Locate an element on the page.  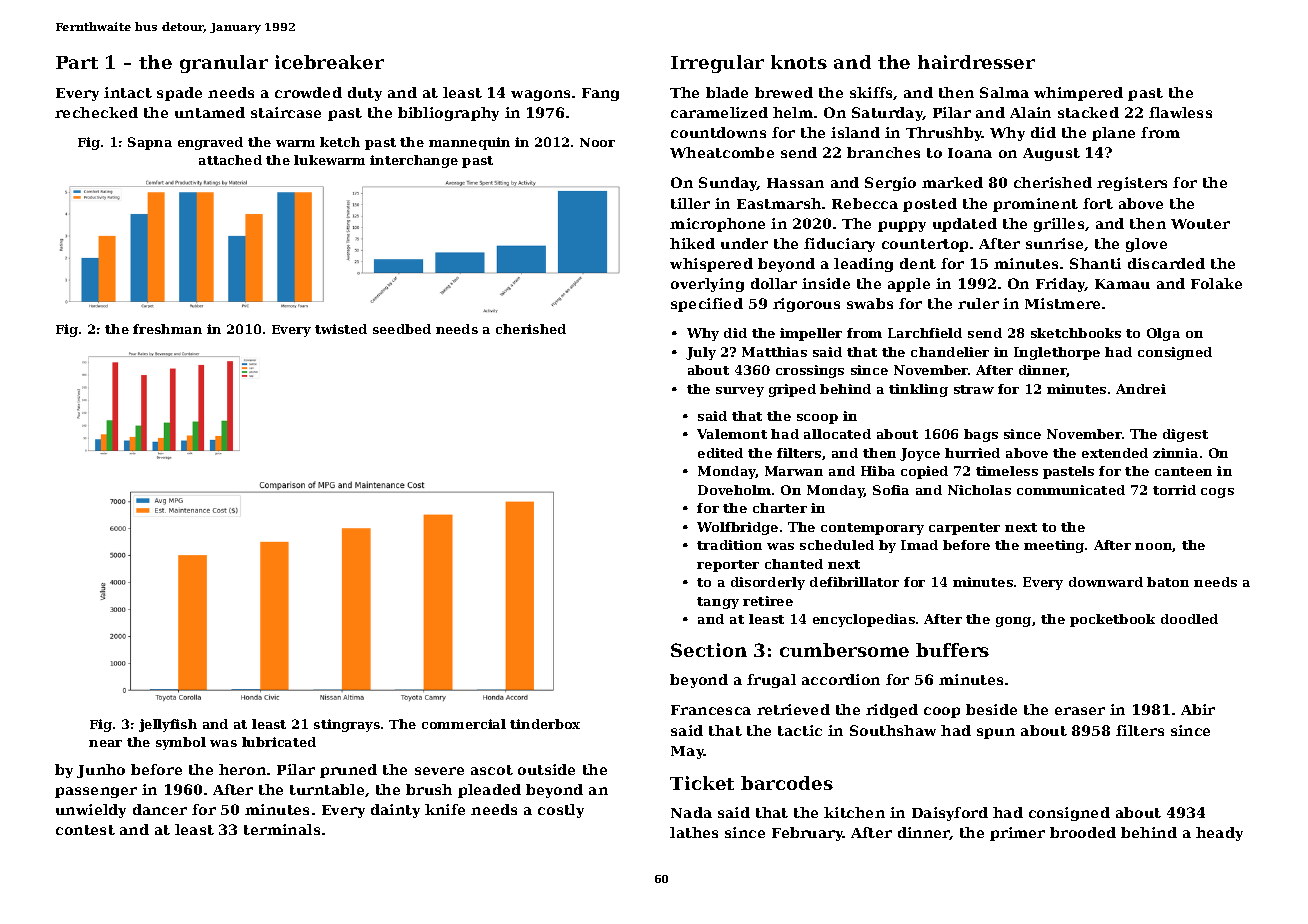
tactic is located at coordinates (800, 730).
